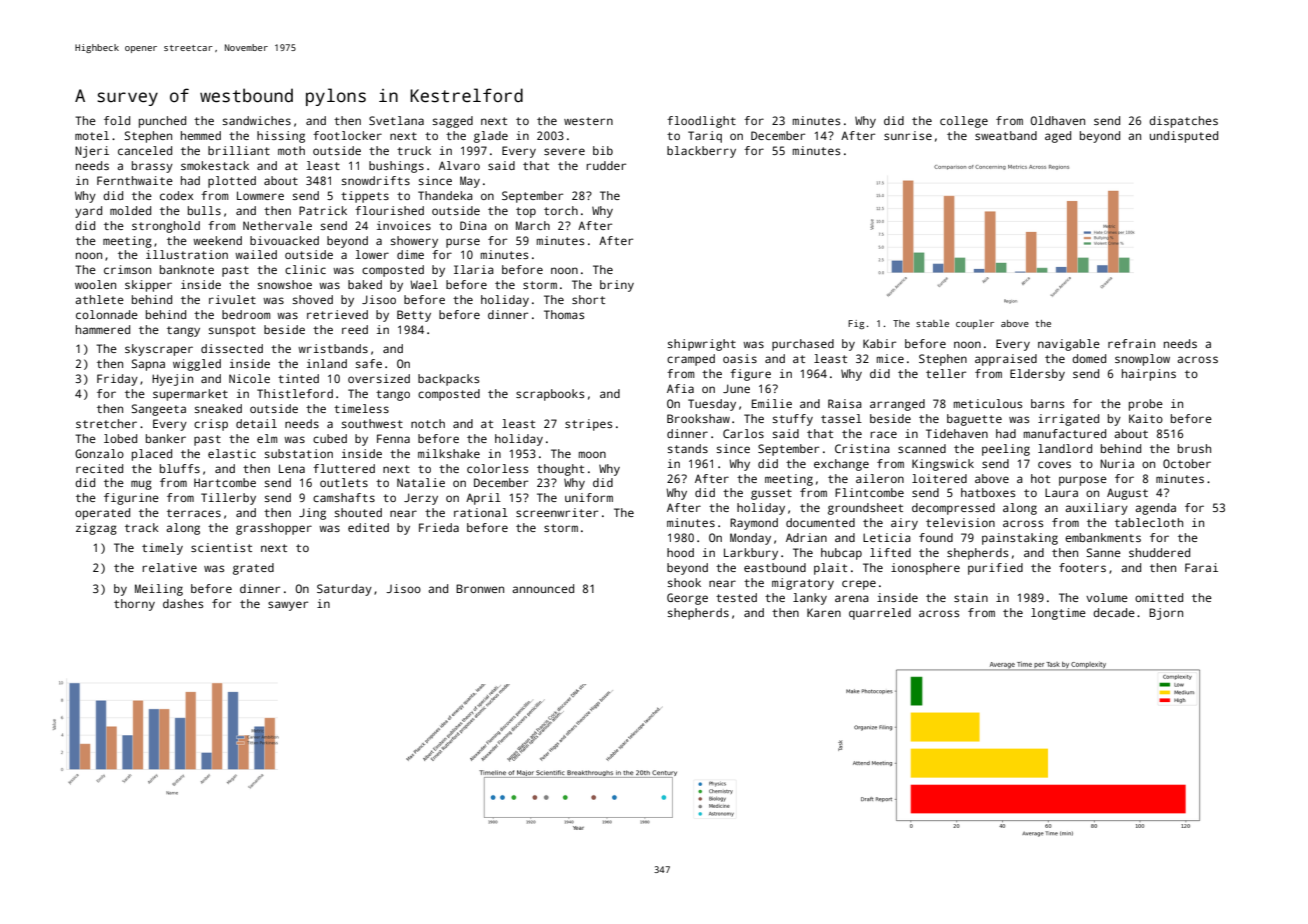 This page has width=1308, height=924. Describe the element at coordinates (1155, 509) in the page. I see `agenda` at that location.
